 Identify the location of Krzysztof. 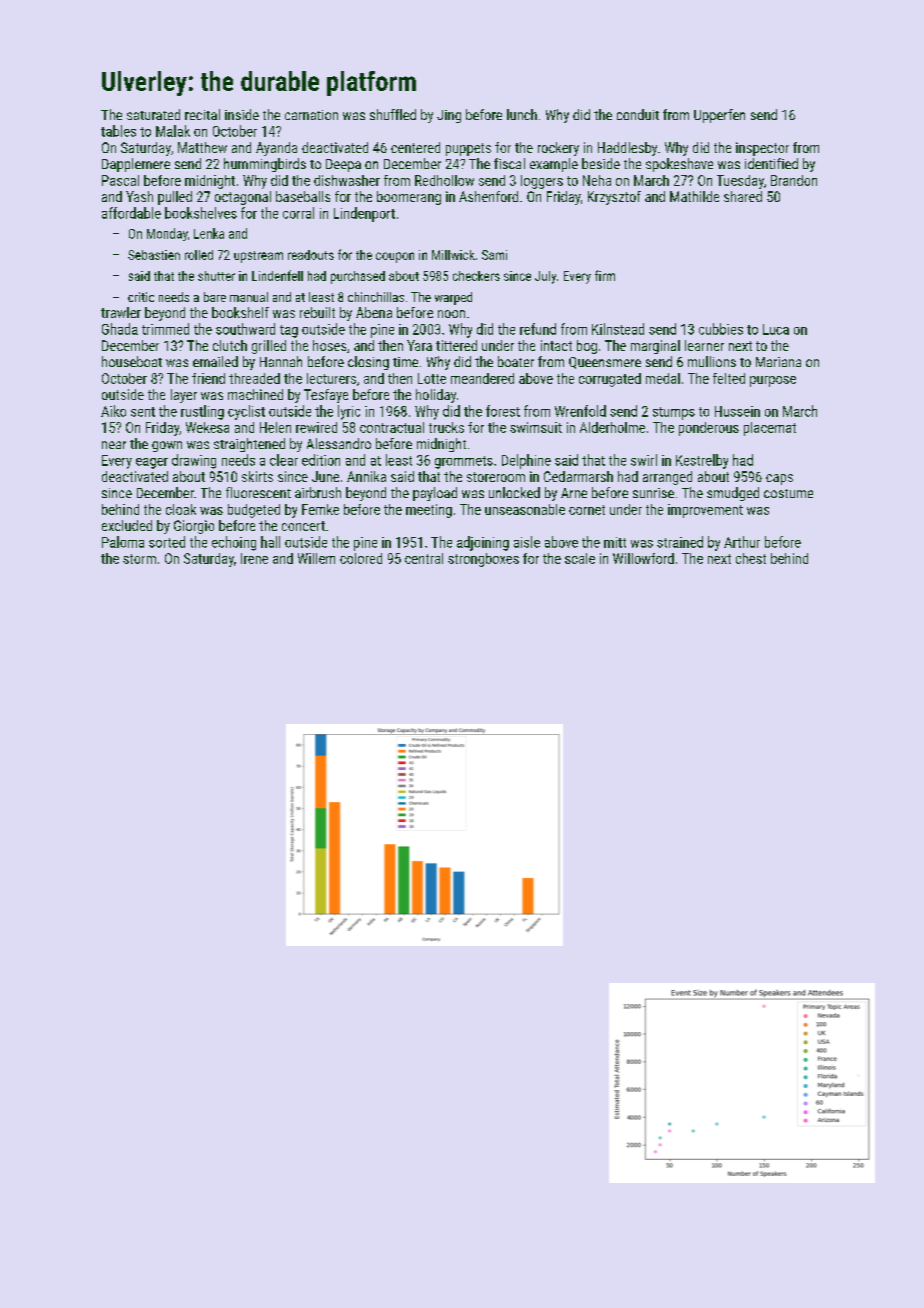
(614, 198).
